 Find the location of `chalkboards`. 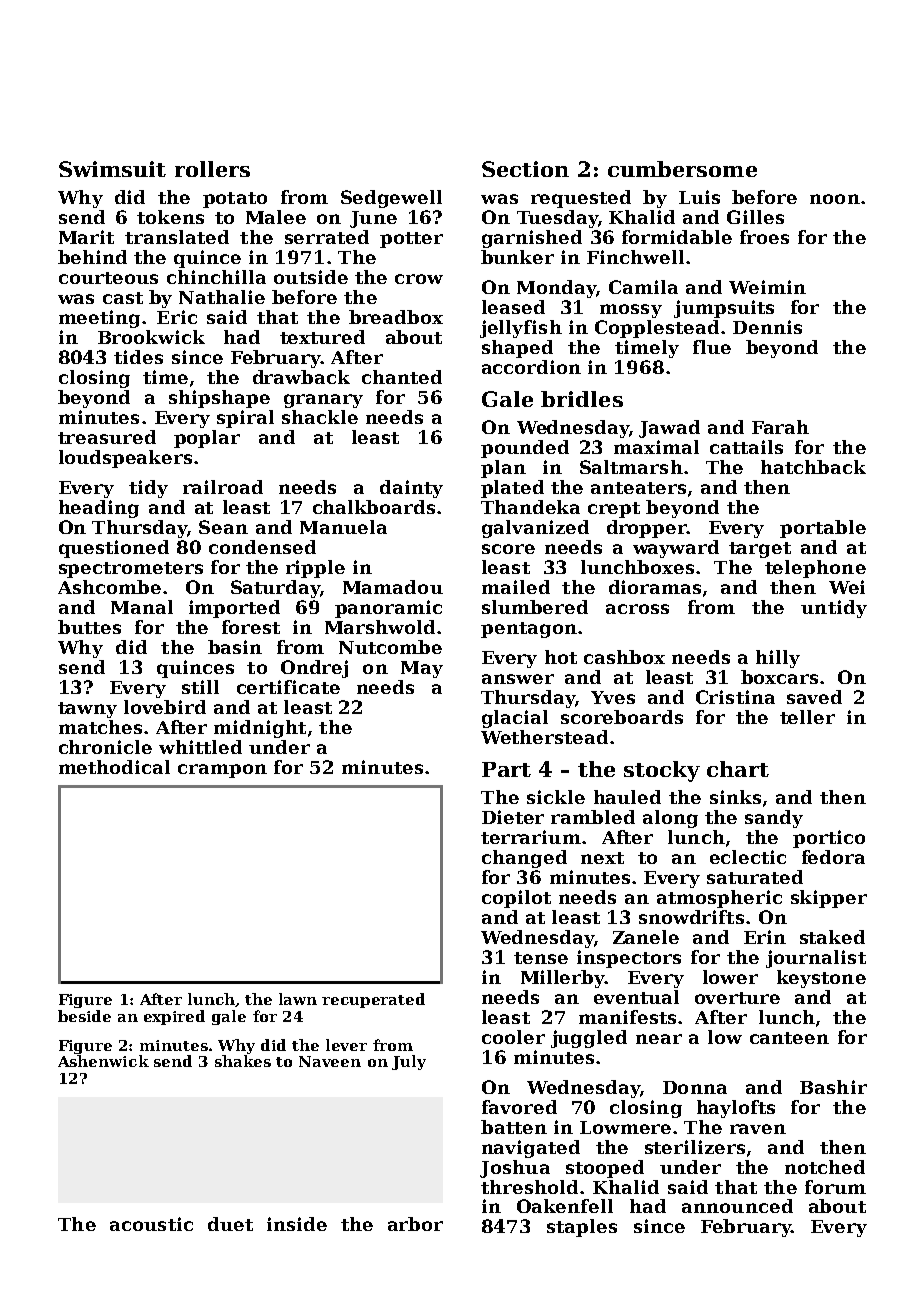

chalkboards is located at coordinates (374, 507).
